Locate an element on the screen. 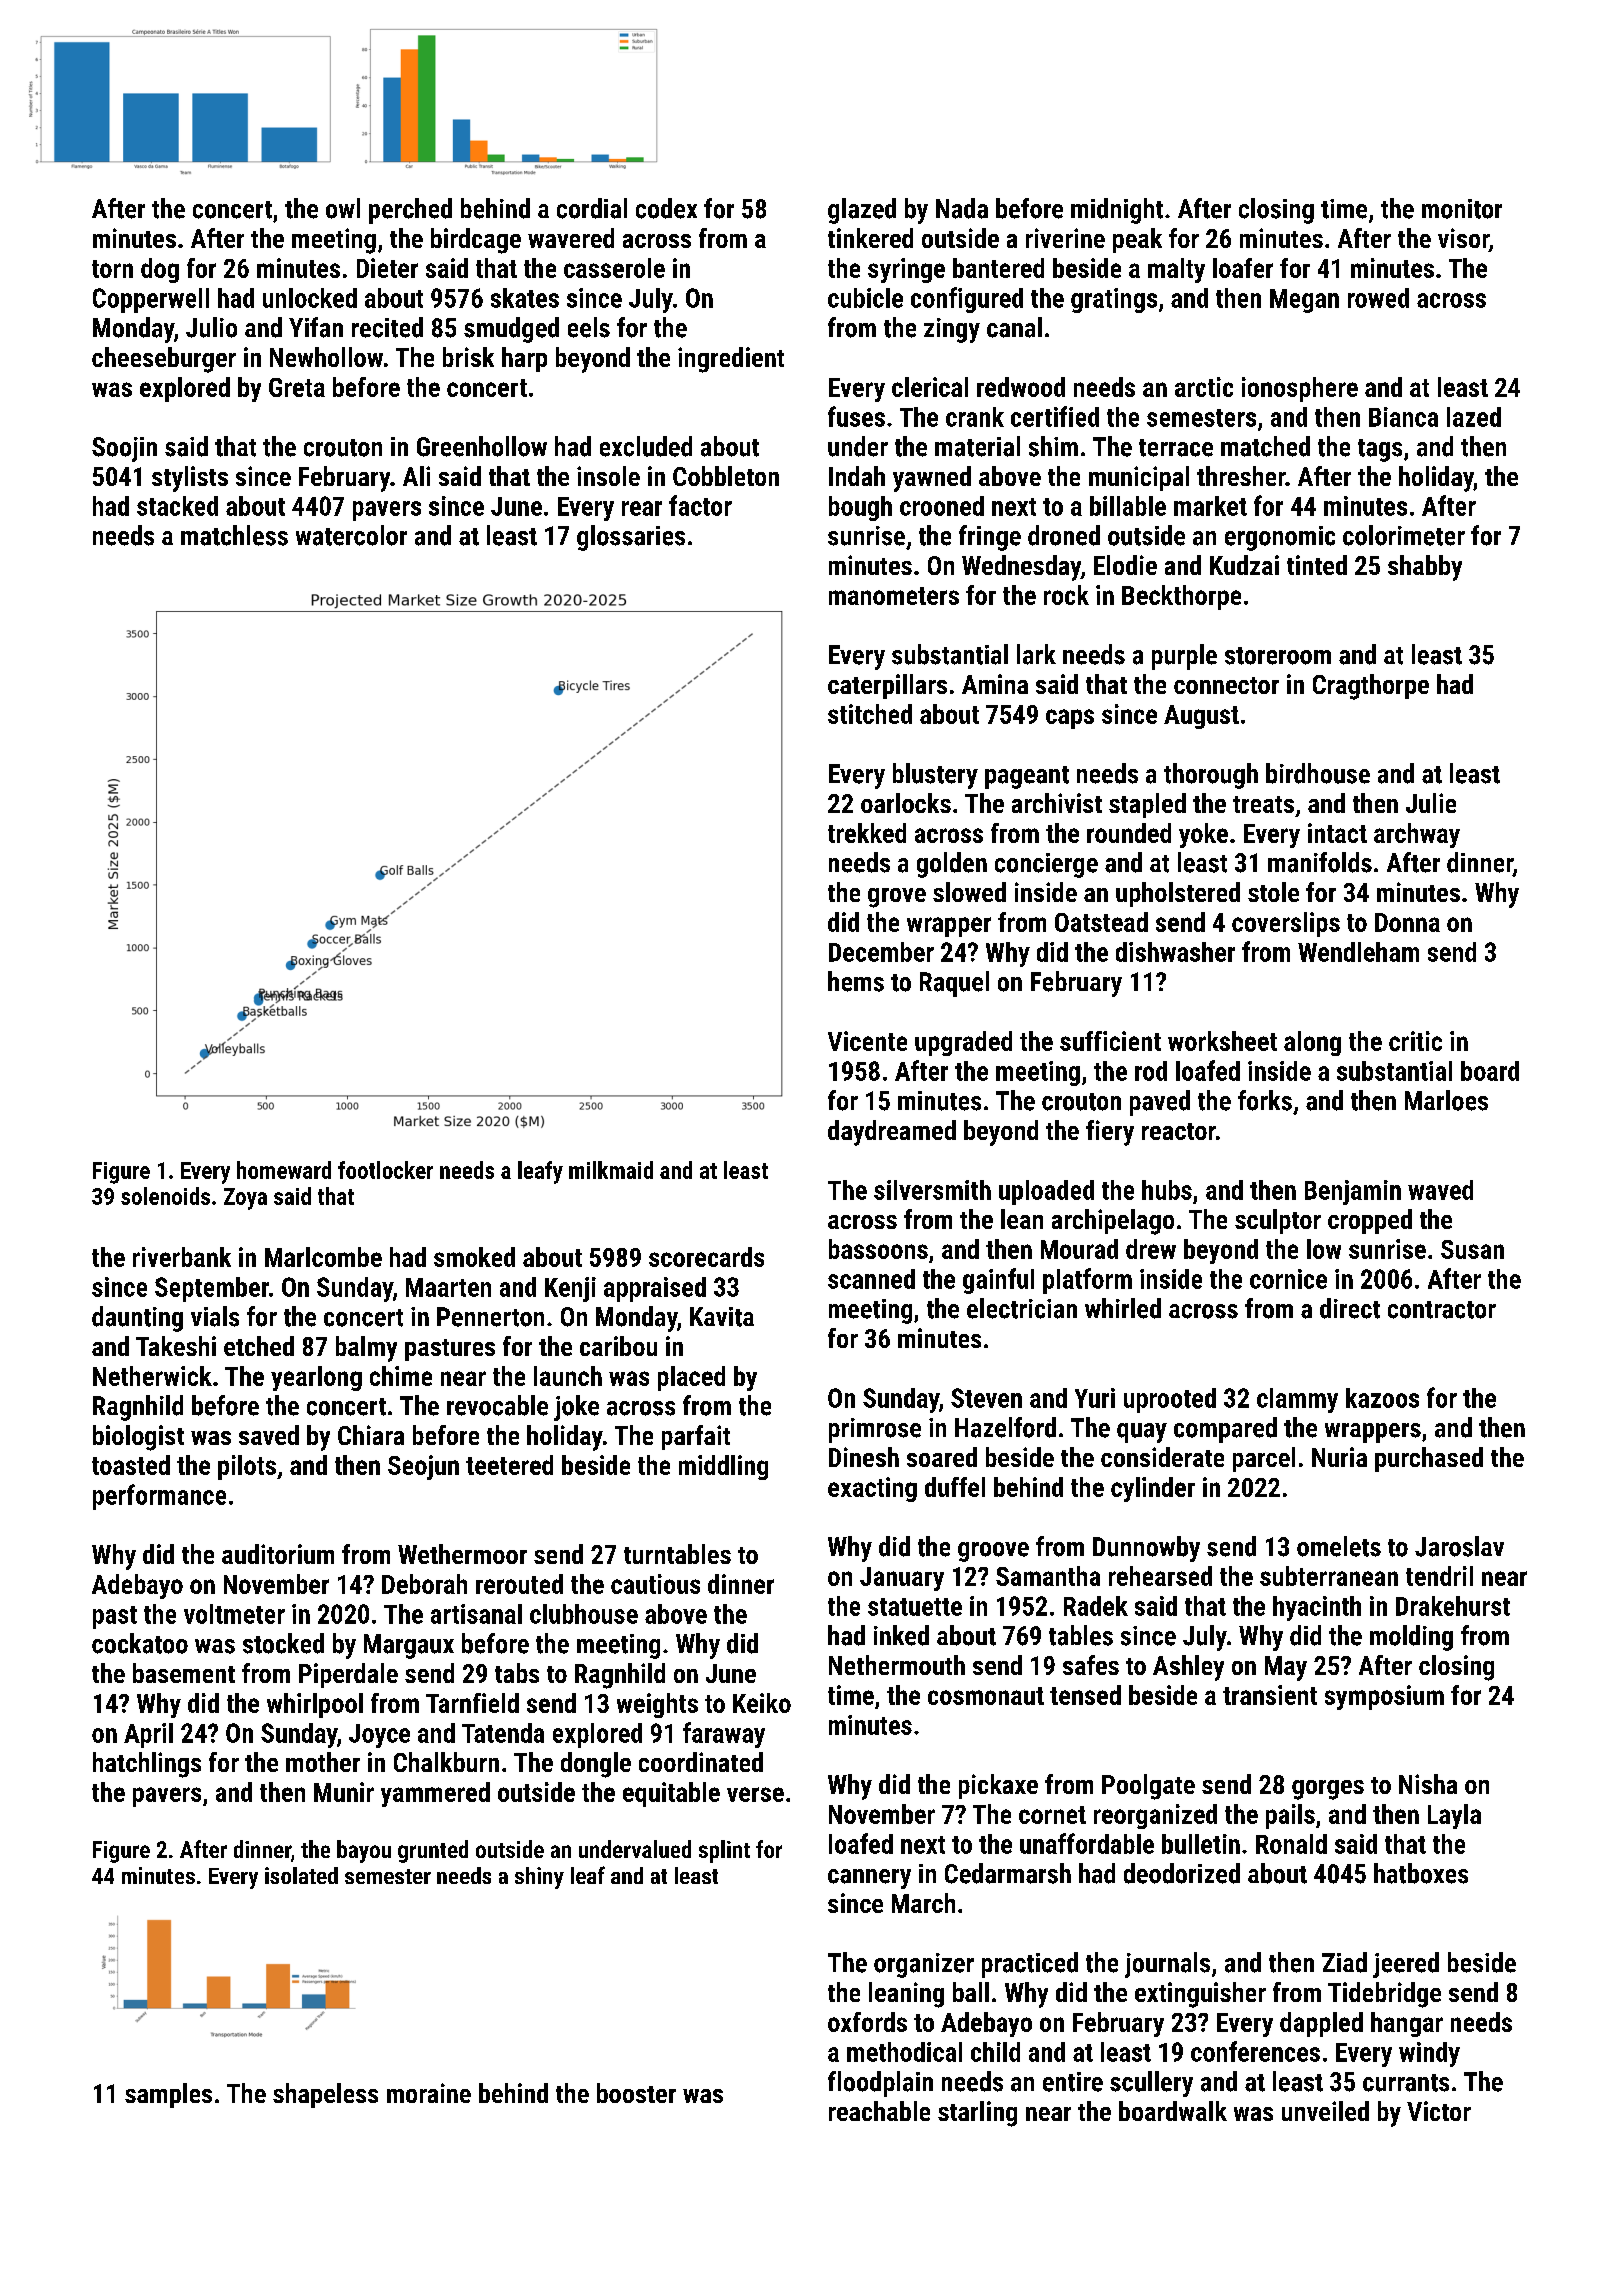  stole is located at coordinates (1273, 892).
